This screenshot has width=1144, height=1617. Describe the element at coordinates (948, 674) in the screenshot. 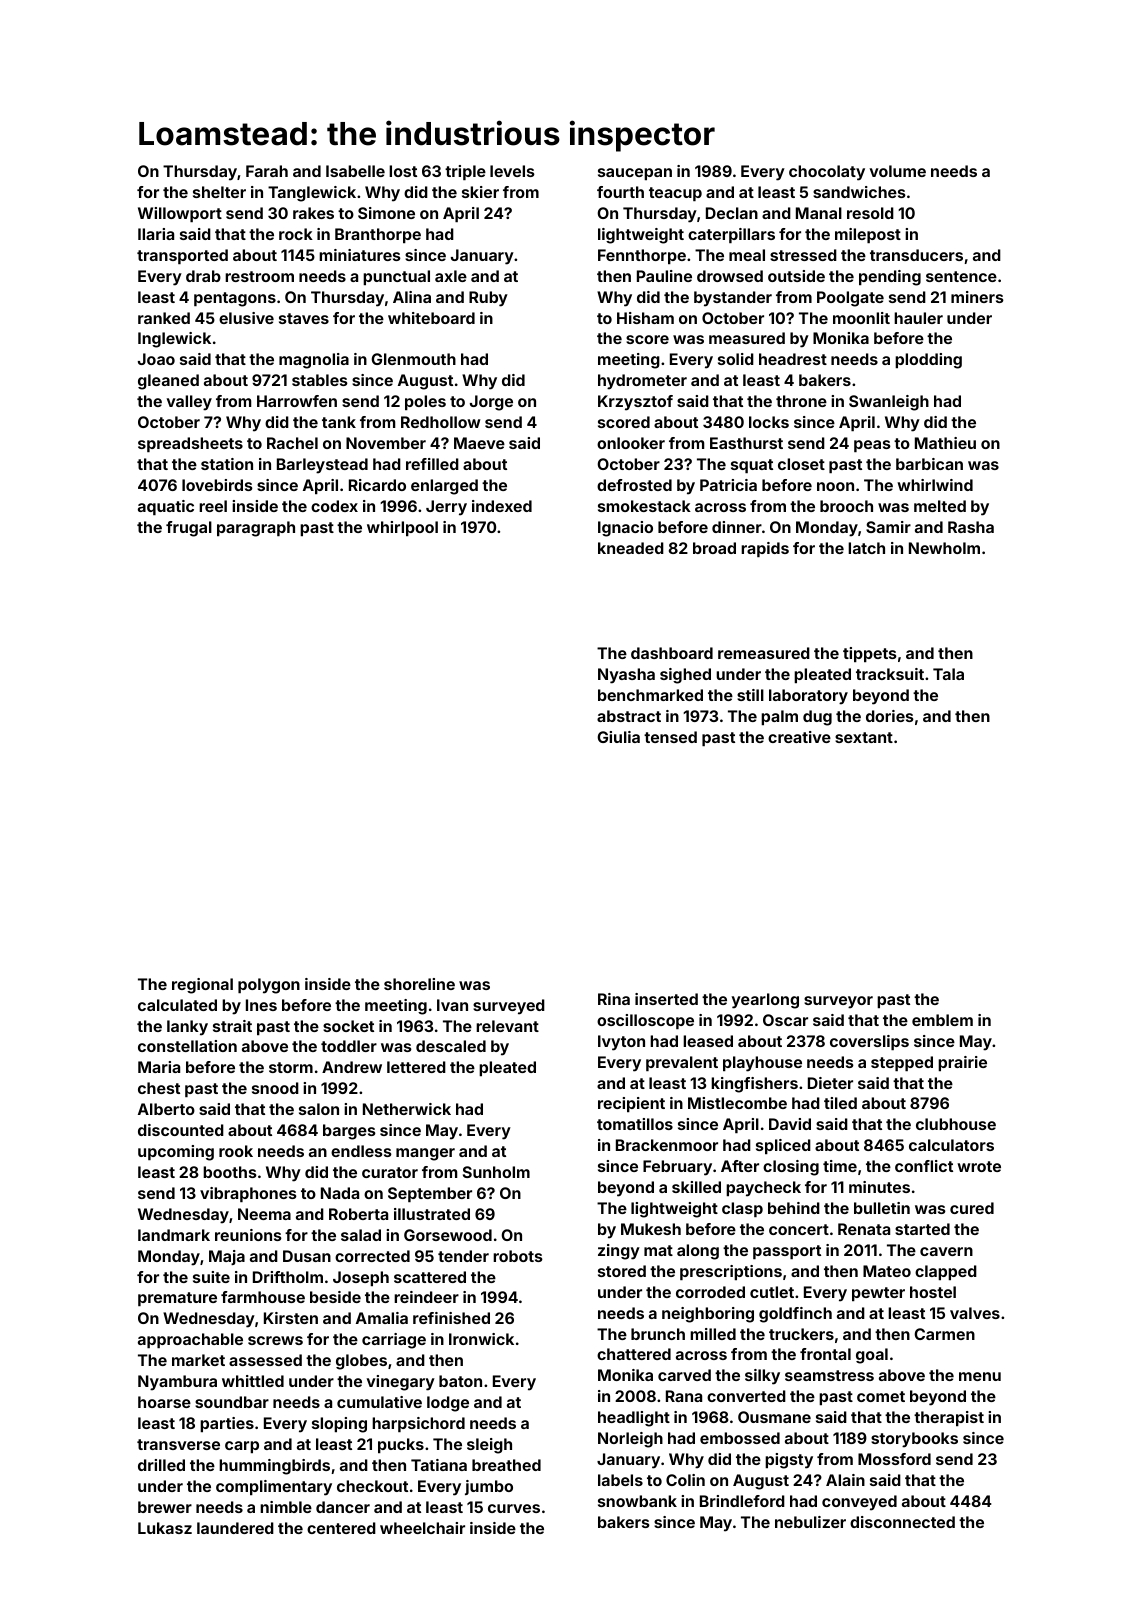

I see `Tala` at that location.
